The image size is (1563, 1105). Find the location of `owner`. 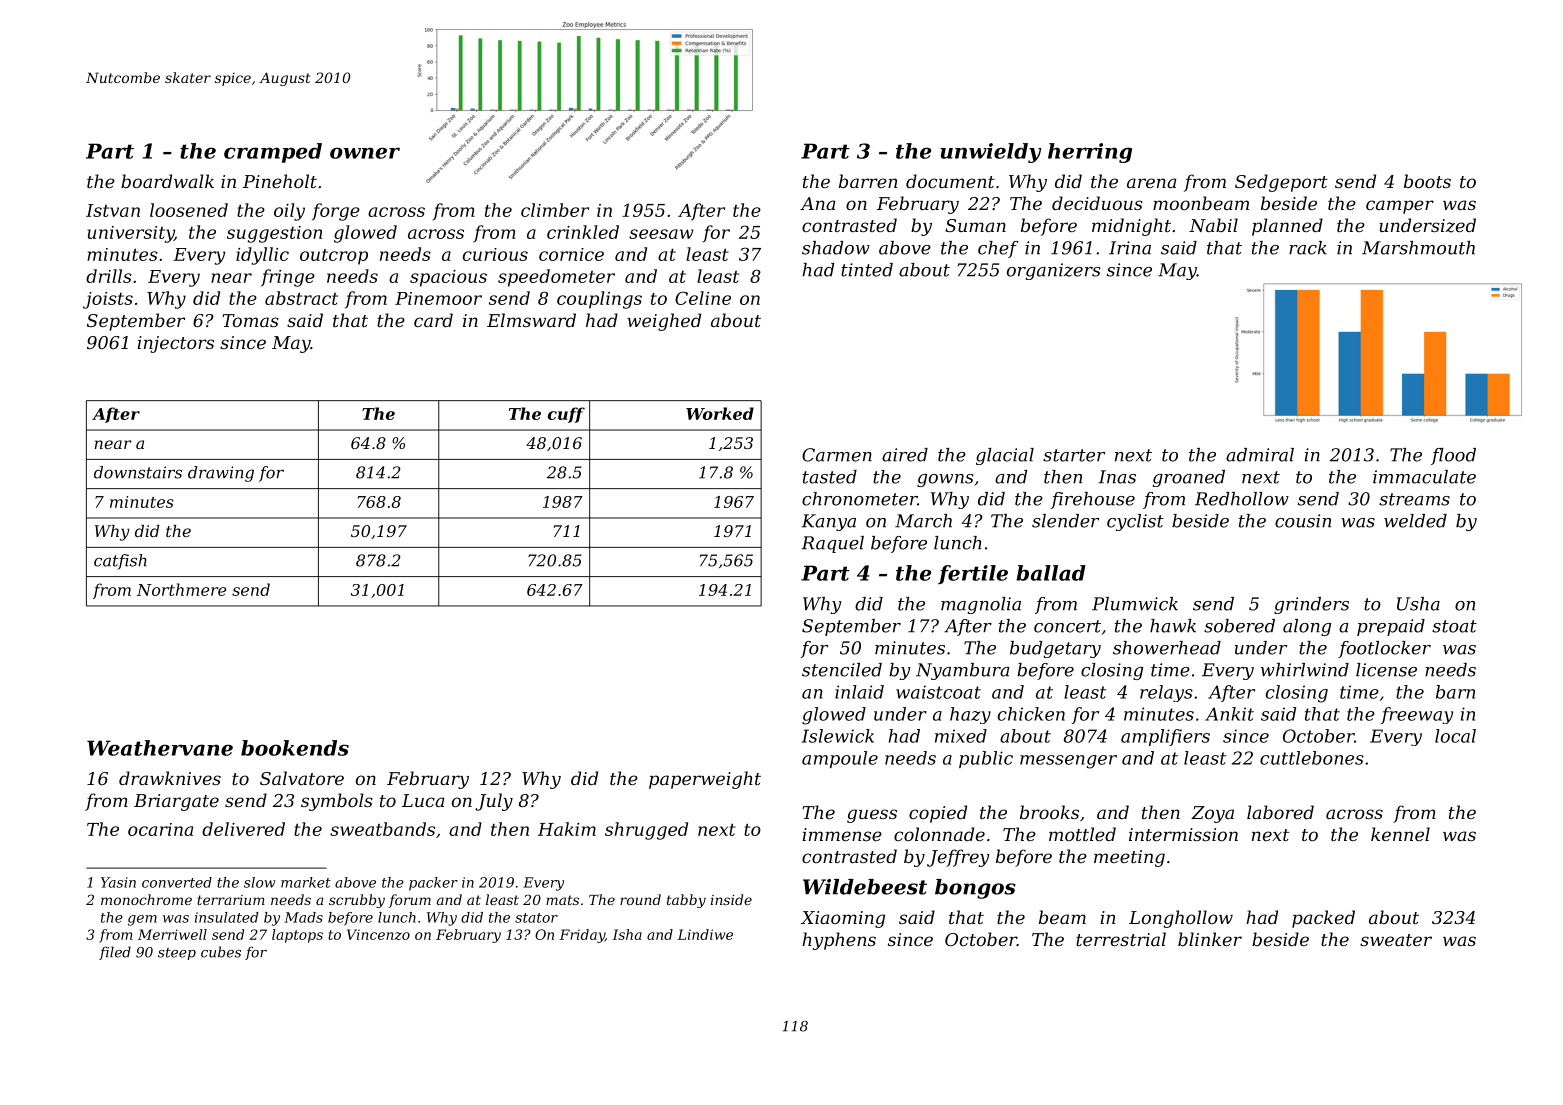

owner is located at coordinates (365, 153).
